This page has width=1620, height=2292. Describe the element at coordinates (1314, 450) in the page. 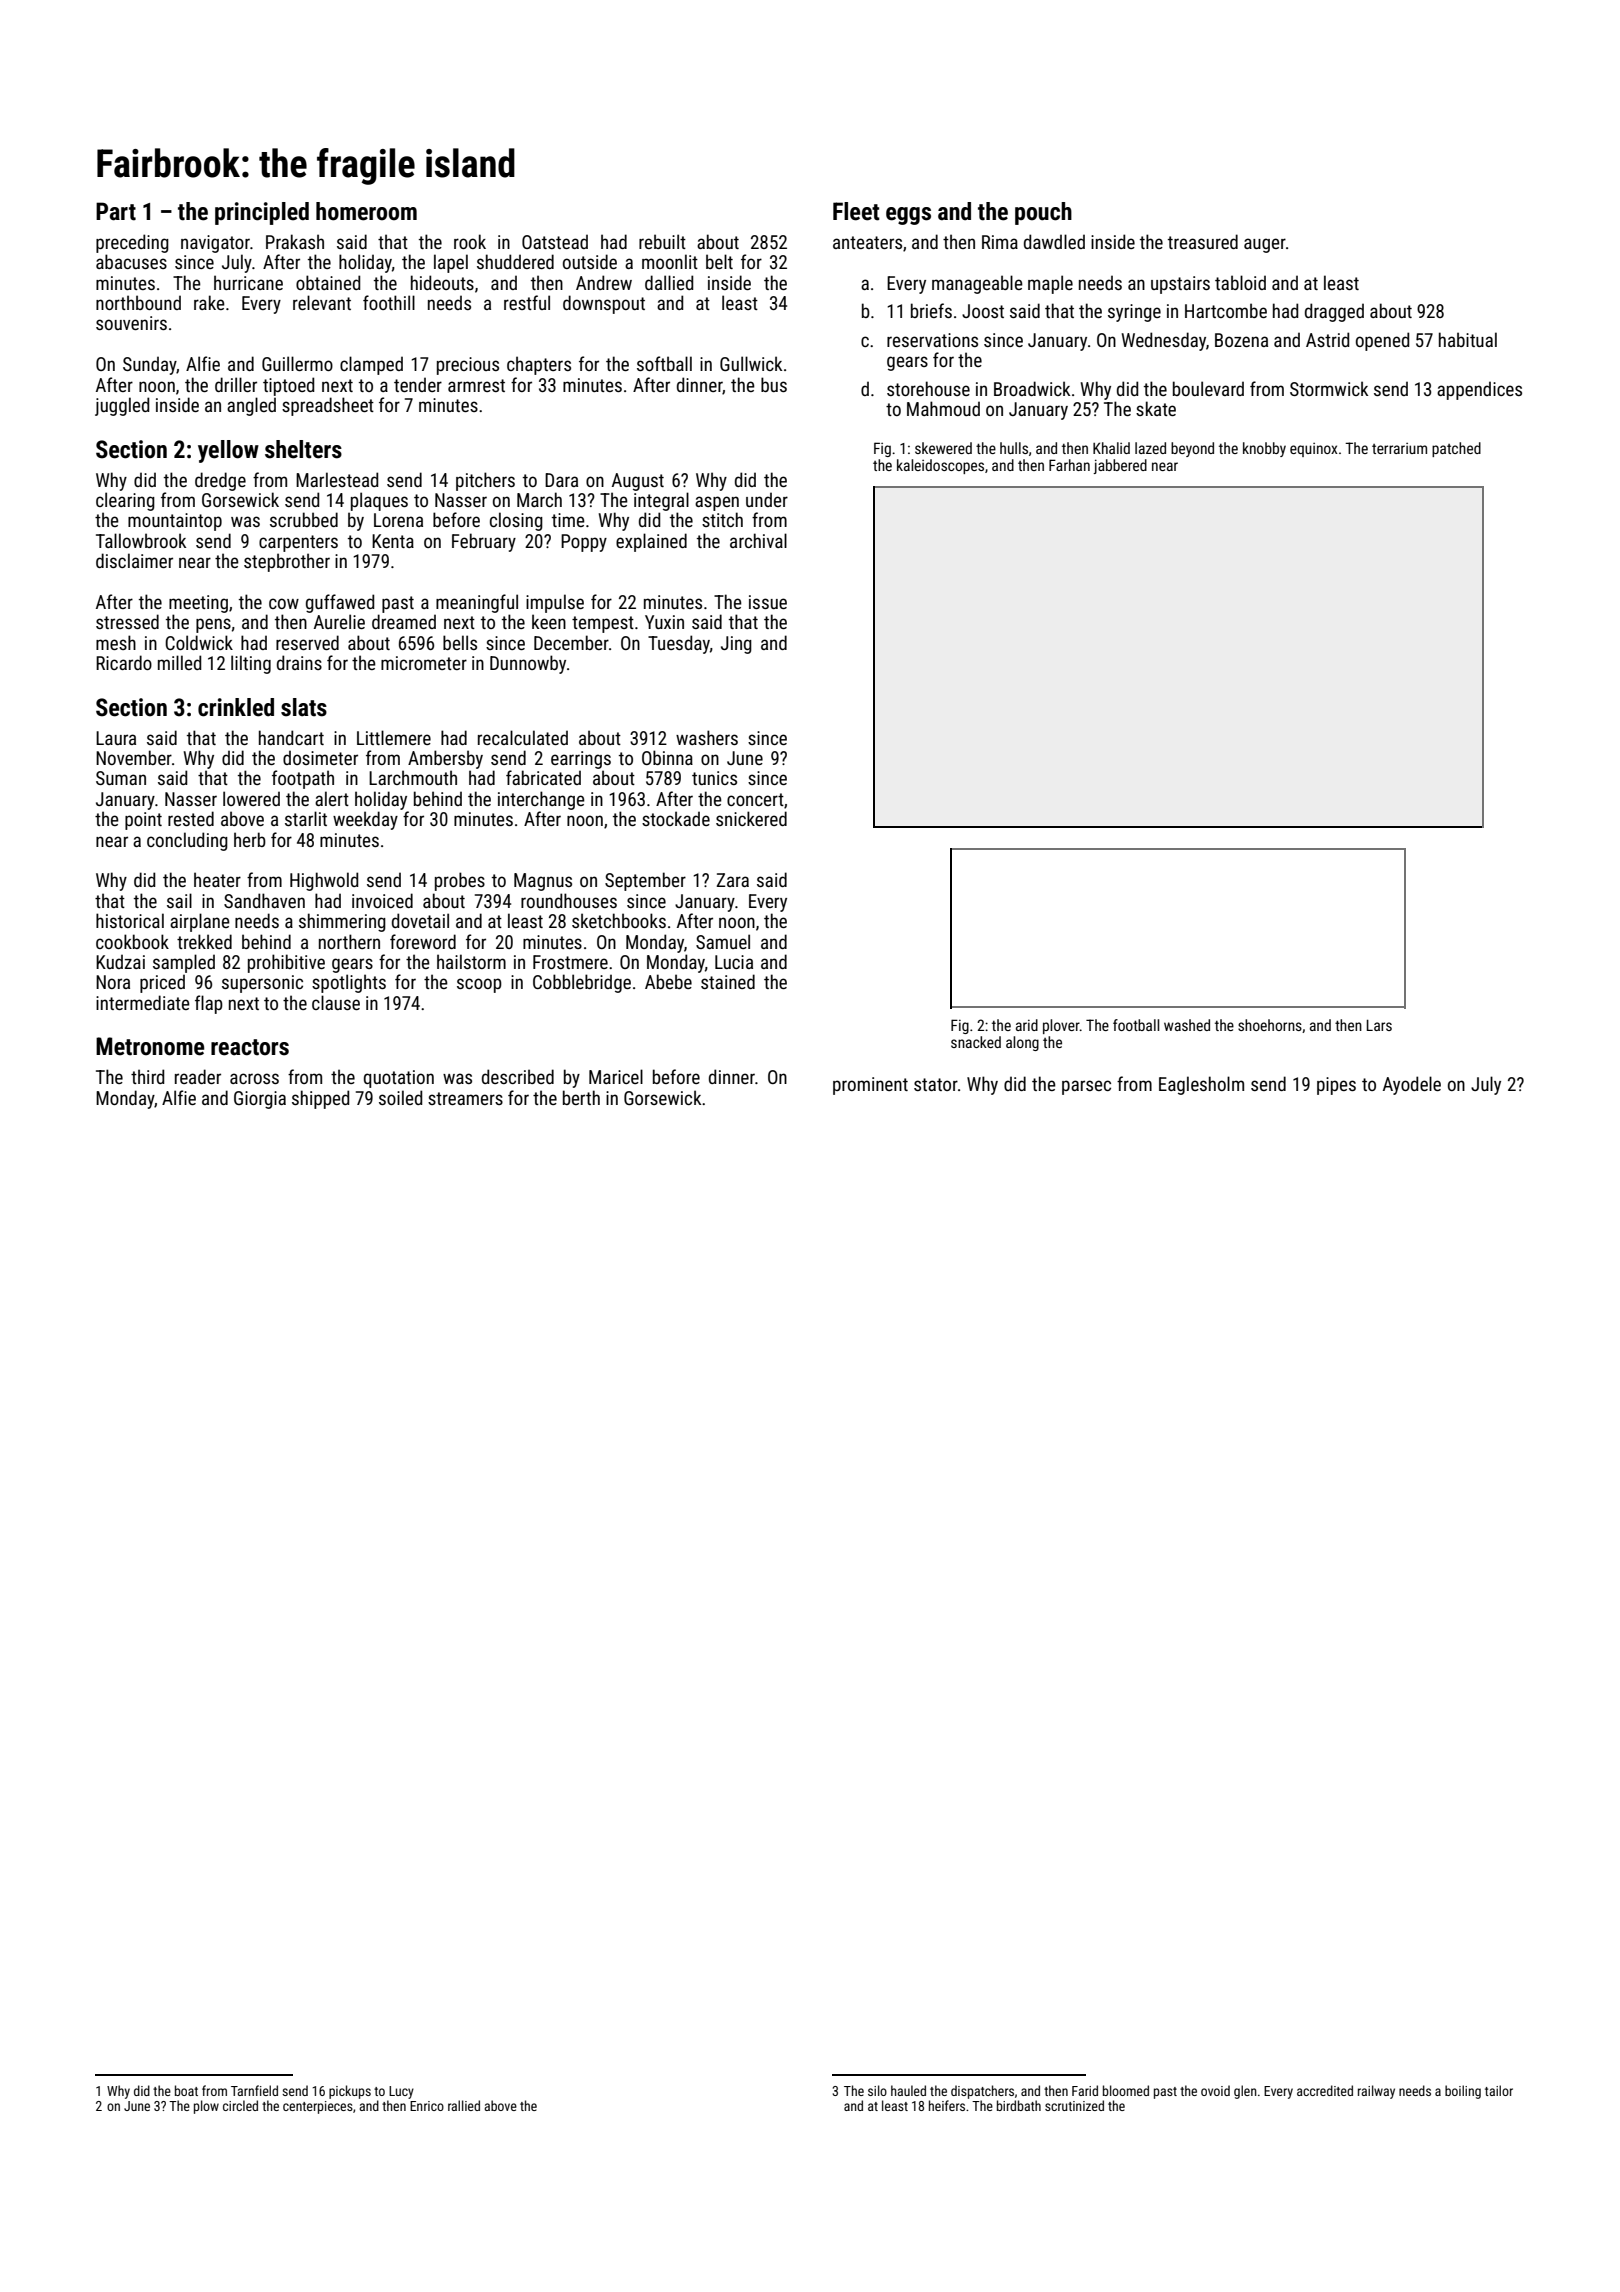

I see `equinox` at that location.
